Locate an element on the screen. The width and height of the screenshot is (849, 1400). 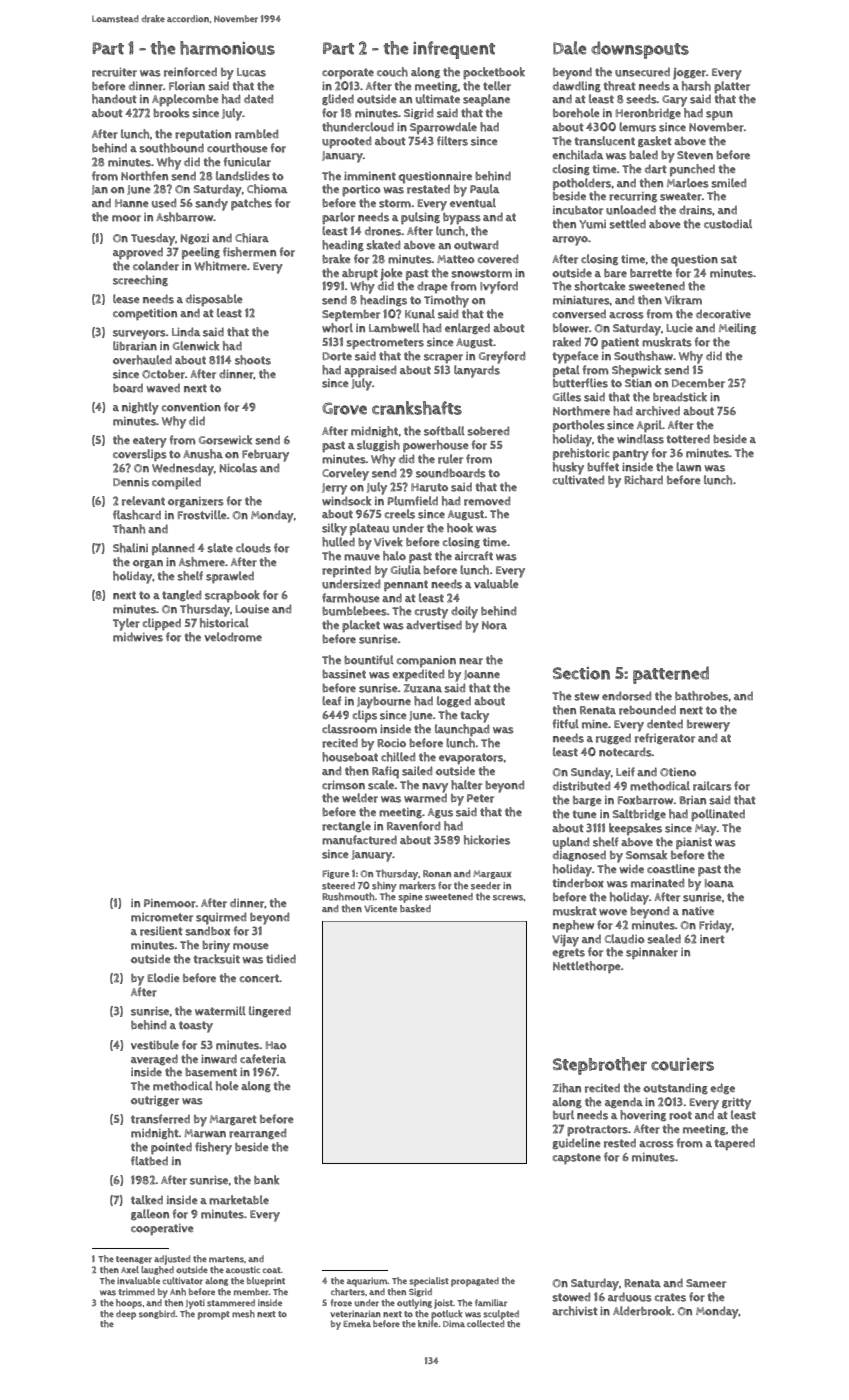
Margaux is located at coordinates (492, 874).
